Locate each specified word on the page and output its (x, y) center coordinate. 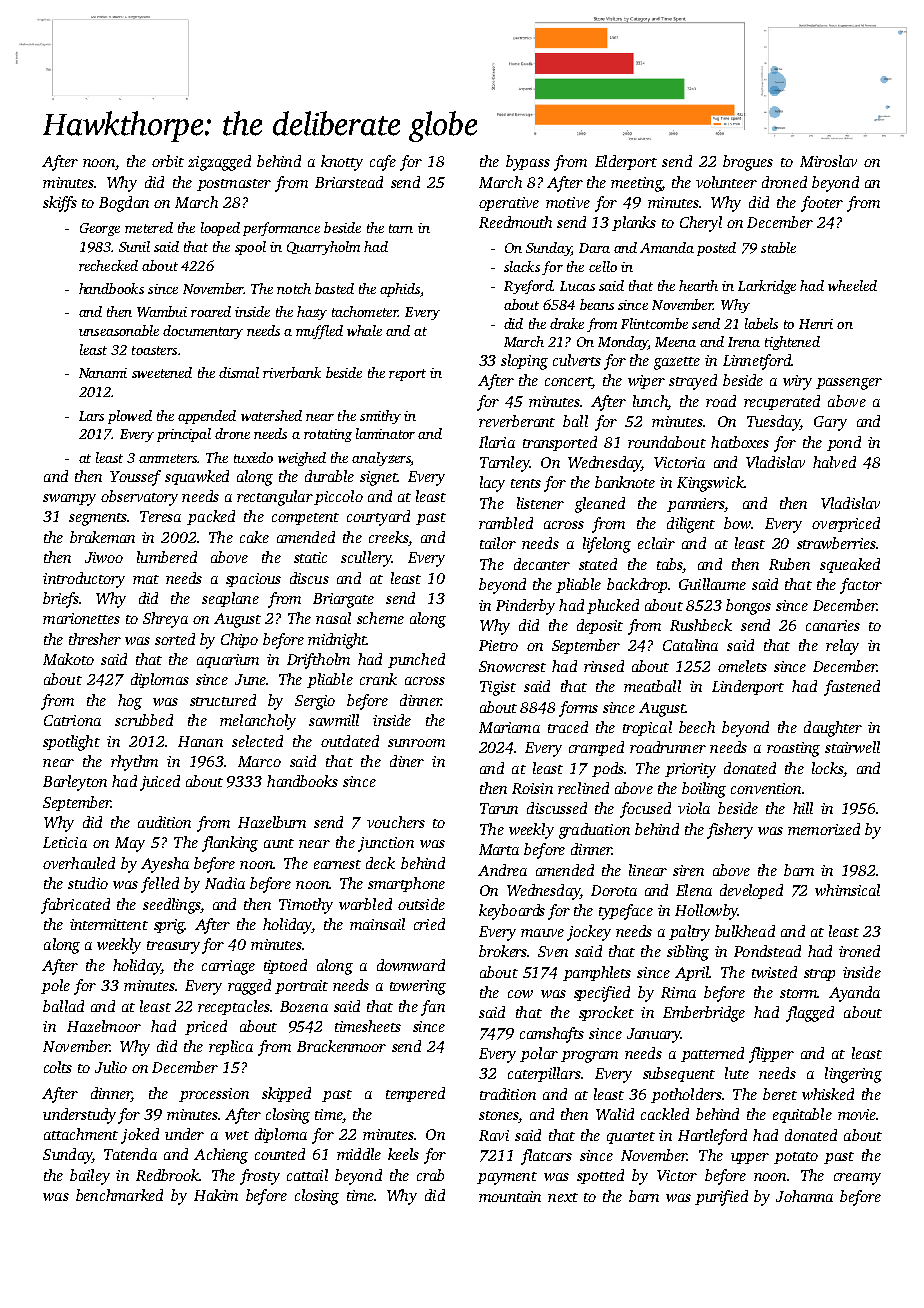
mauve (542, 933)
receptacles (234, 1007)
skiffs (60, 204)
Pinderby (525, 607)
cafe (383, 163)
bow (737, 523)
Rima (678, 992)
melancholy (258, 722)
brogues (748, 163)
